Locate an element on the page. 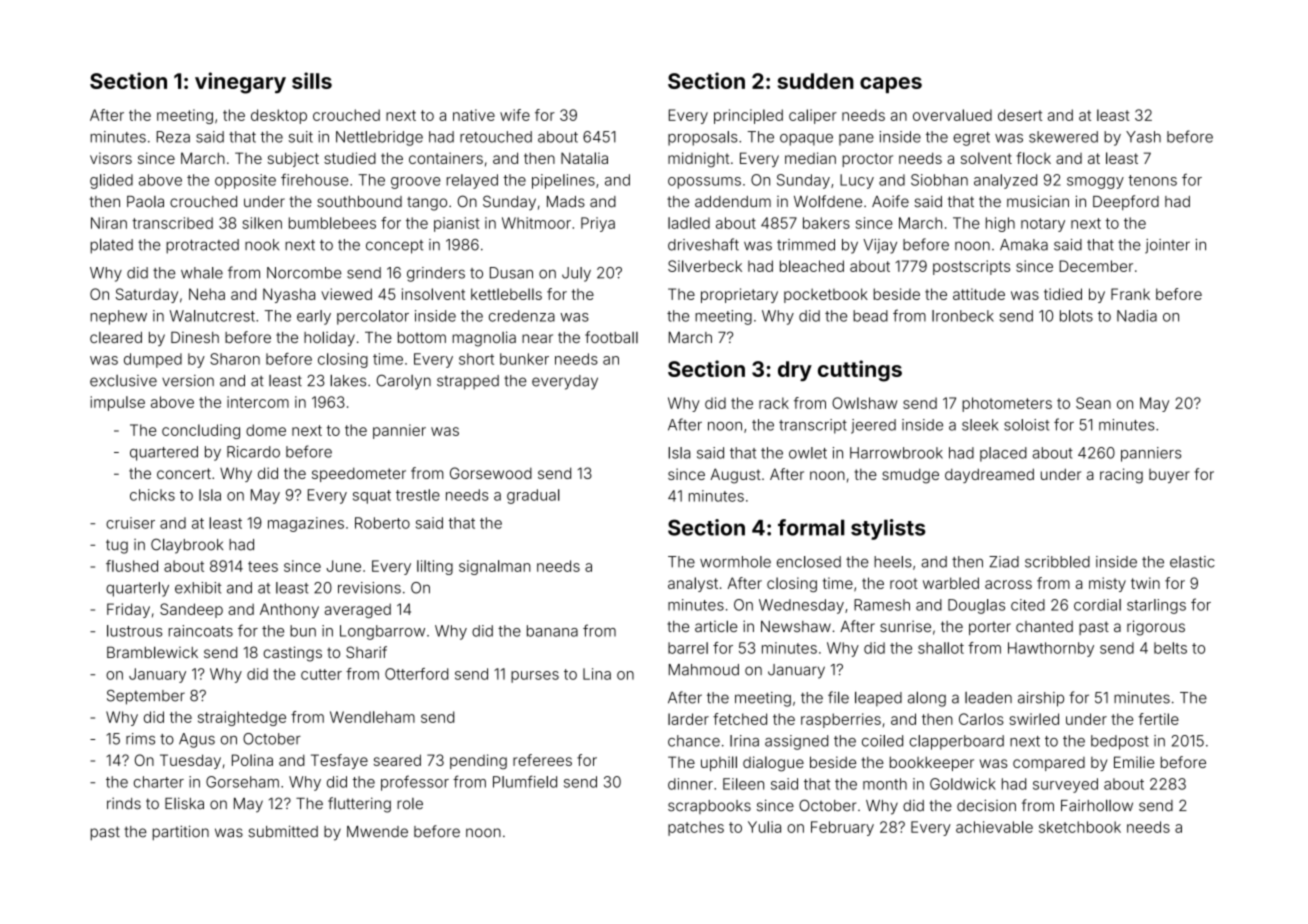 The image size is (1308, 924). Fairhollow is located at coordinates (1097, 805).
